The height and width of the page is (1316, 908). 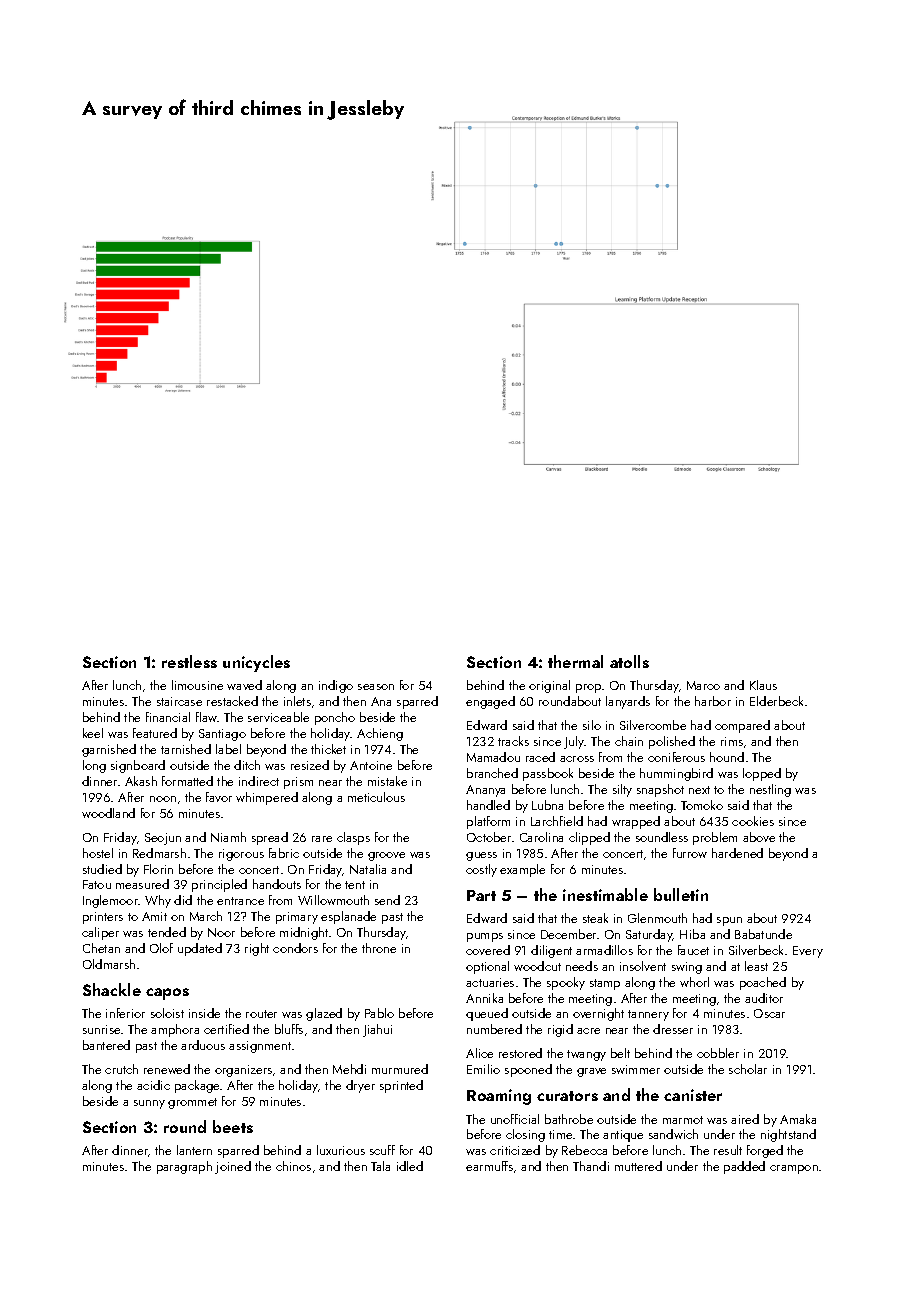 I want to click on harbor, so click(x=713, y=701).
